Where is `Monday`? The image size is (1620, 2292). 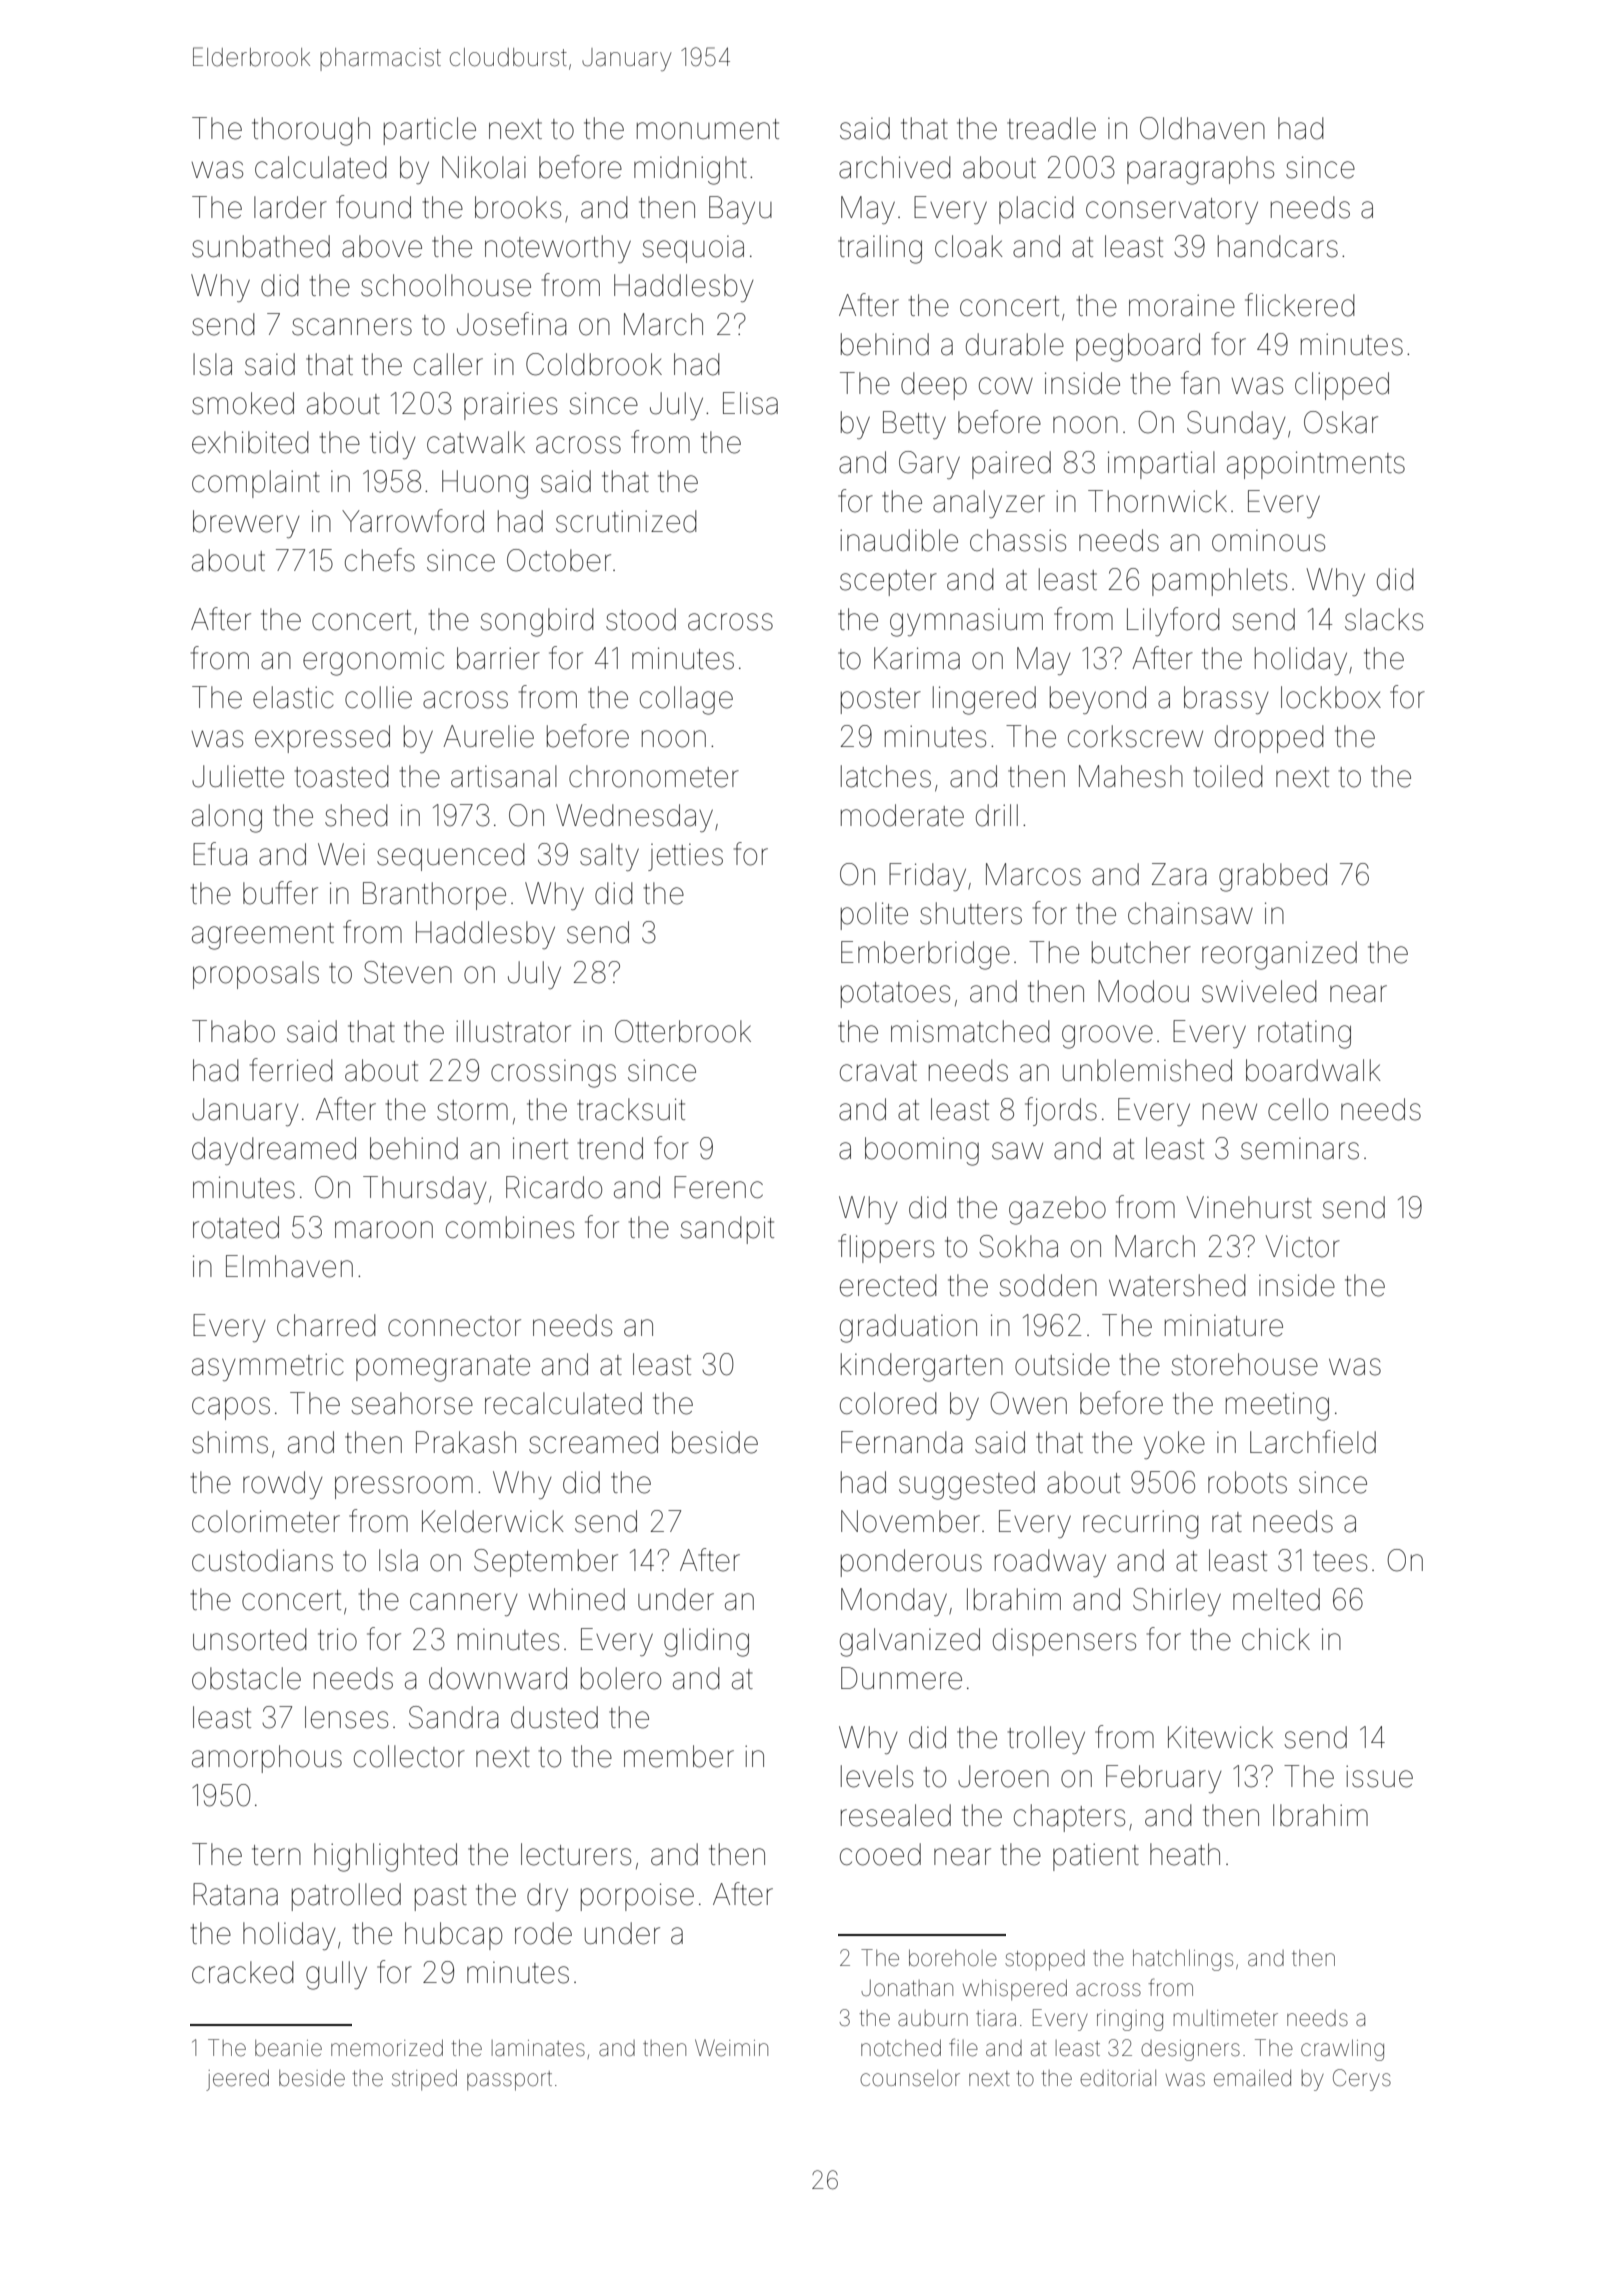 Monday is located at coordinates (894, 1602).
